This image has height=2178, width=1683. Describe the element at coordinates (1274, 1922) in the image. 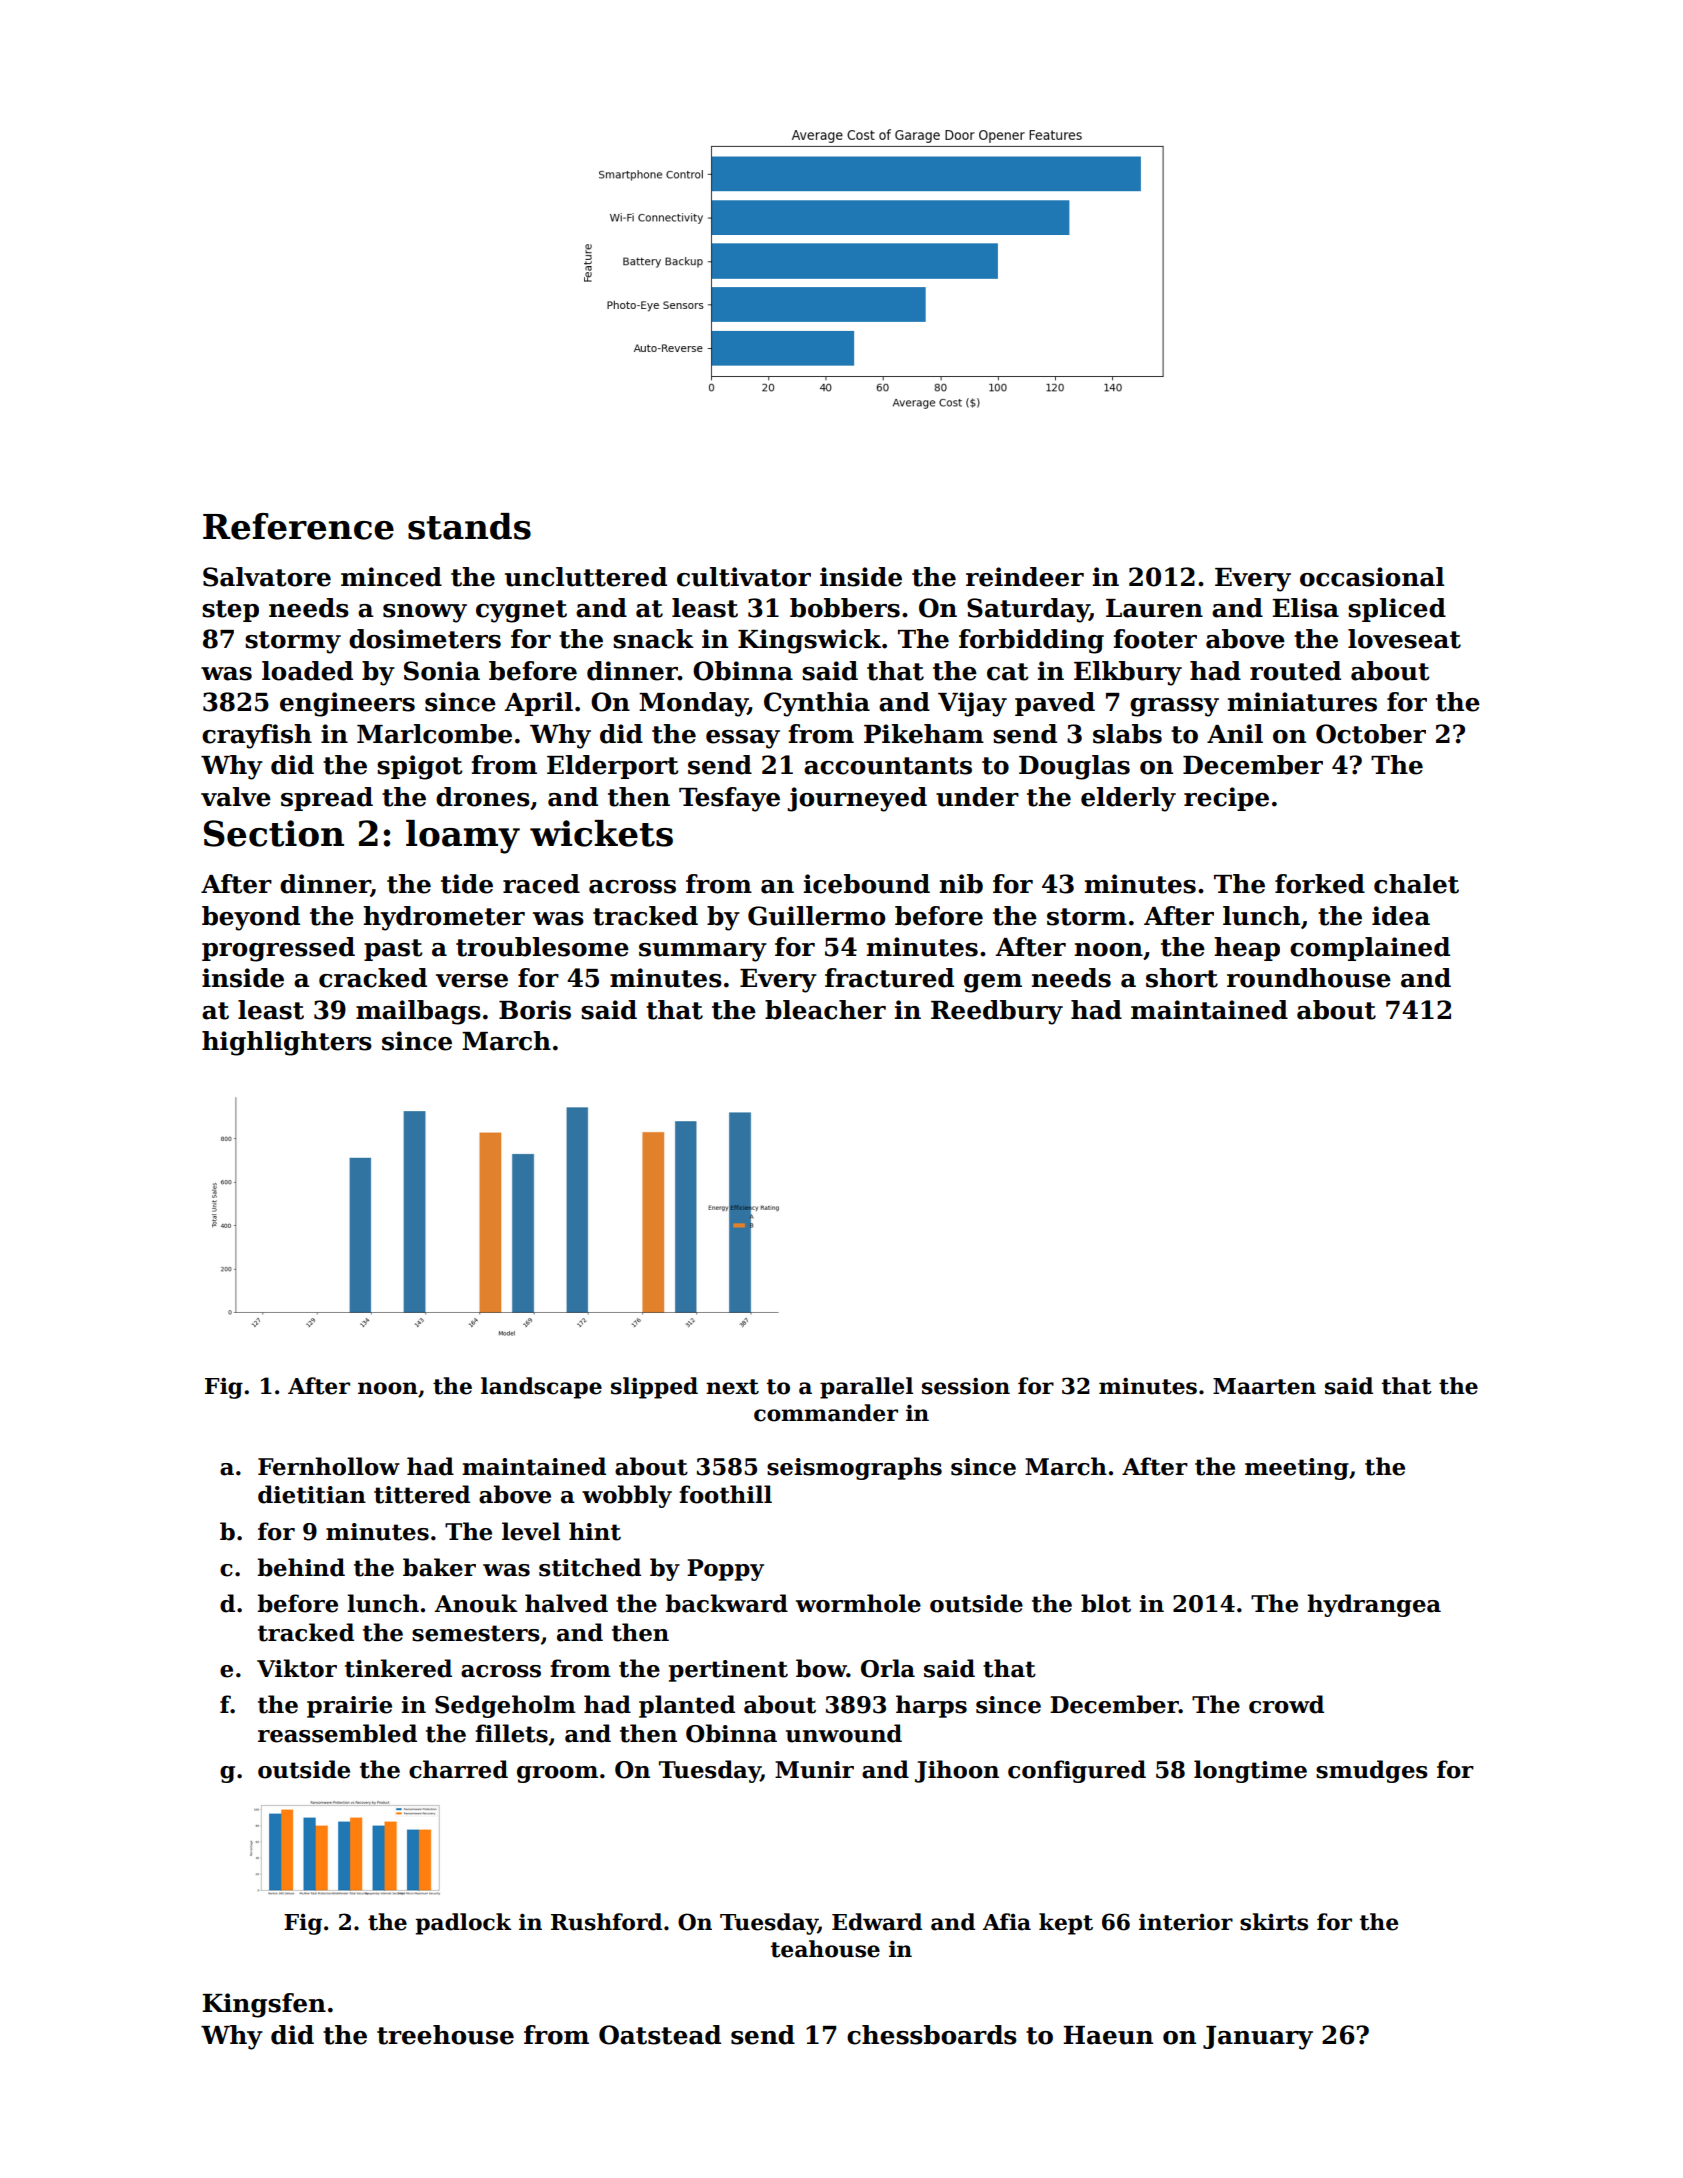

I see `skirts` at that location.
